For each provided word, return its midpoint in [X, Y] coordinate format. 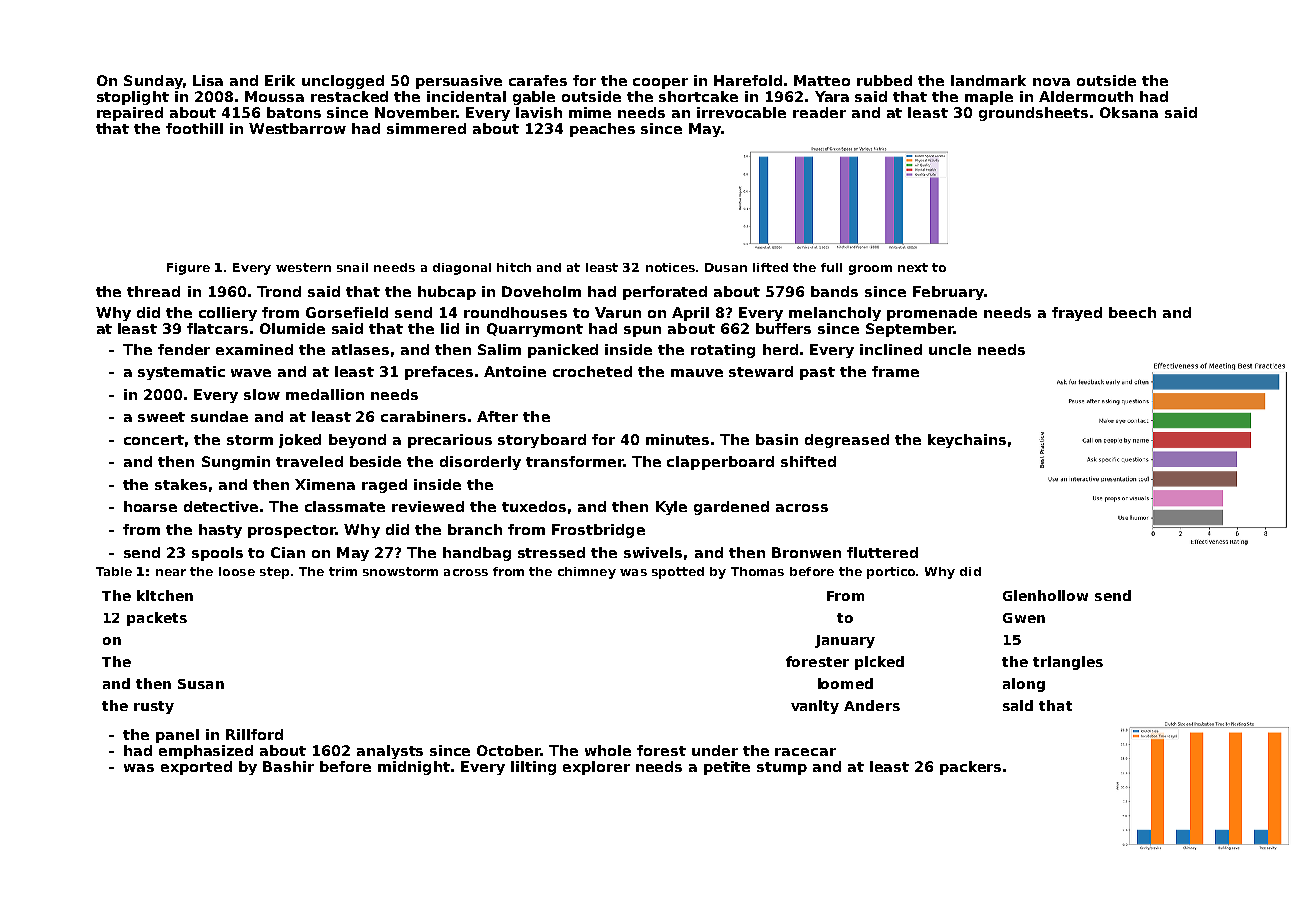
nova [1051, 82]
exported [196, 768]
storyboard [542, 441]
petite [727, 768]
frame [895, 371]
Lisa [208, 80]
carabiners [423, 416]
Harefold [748, 80]
